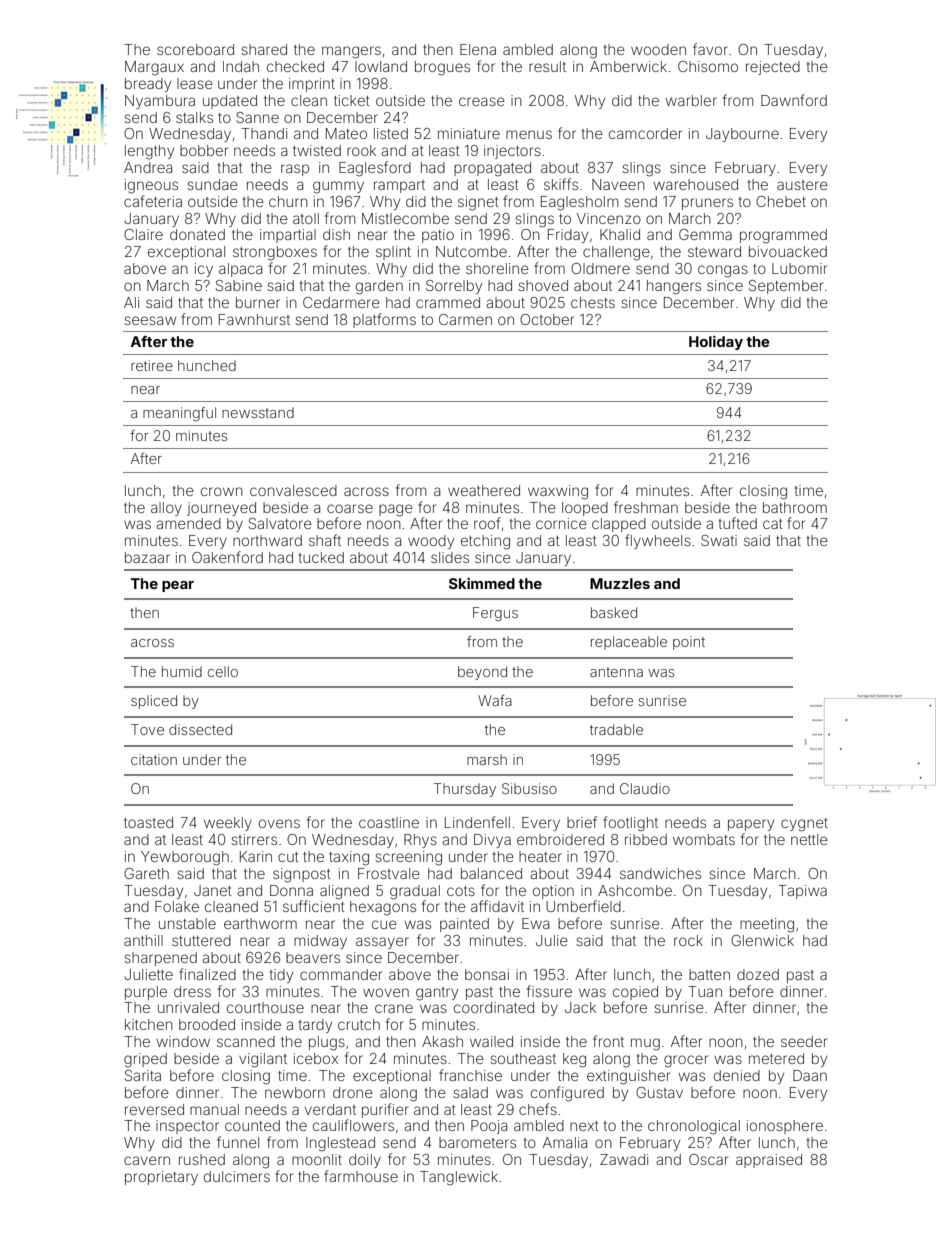  What do you see at coordinates (161, 1178) in the screenshot?
I see `proprietary` at bounding box center [161, 1178].
